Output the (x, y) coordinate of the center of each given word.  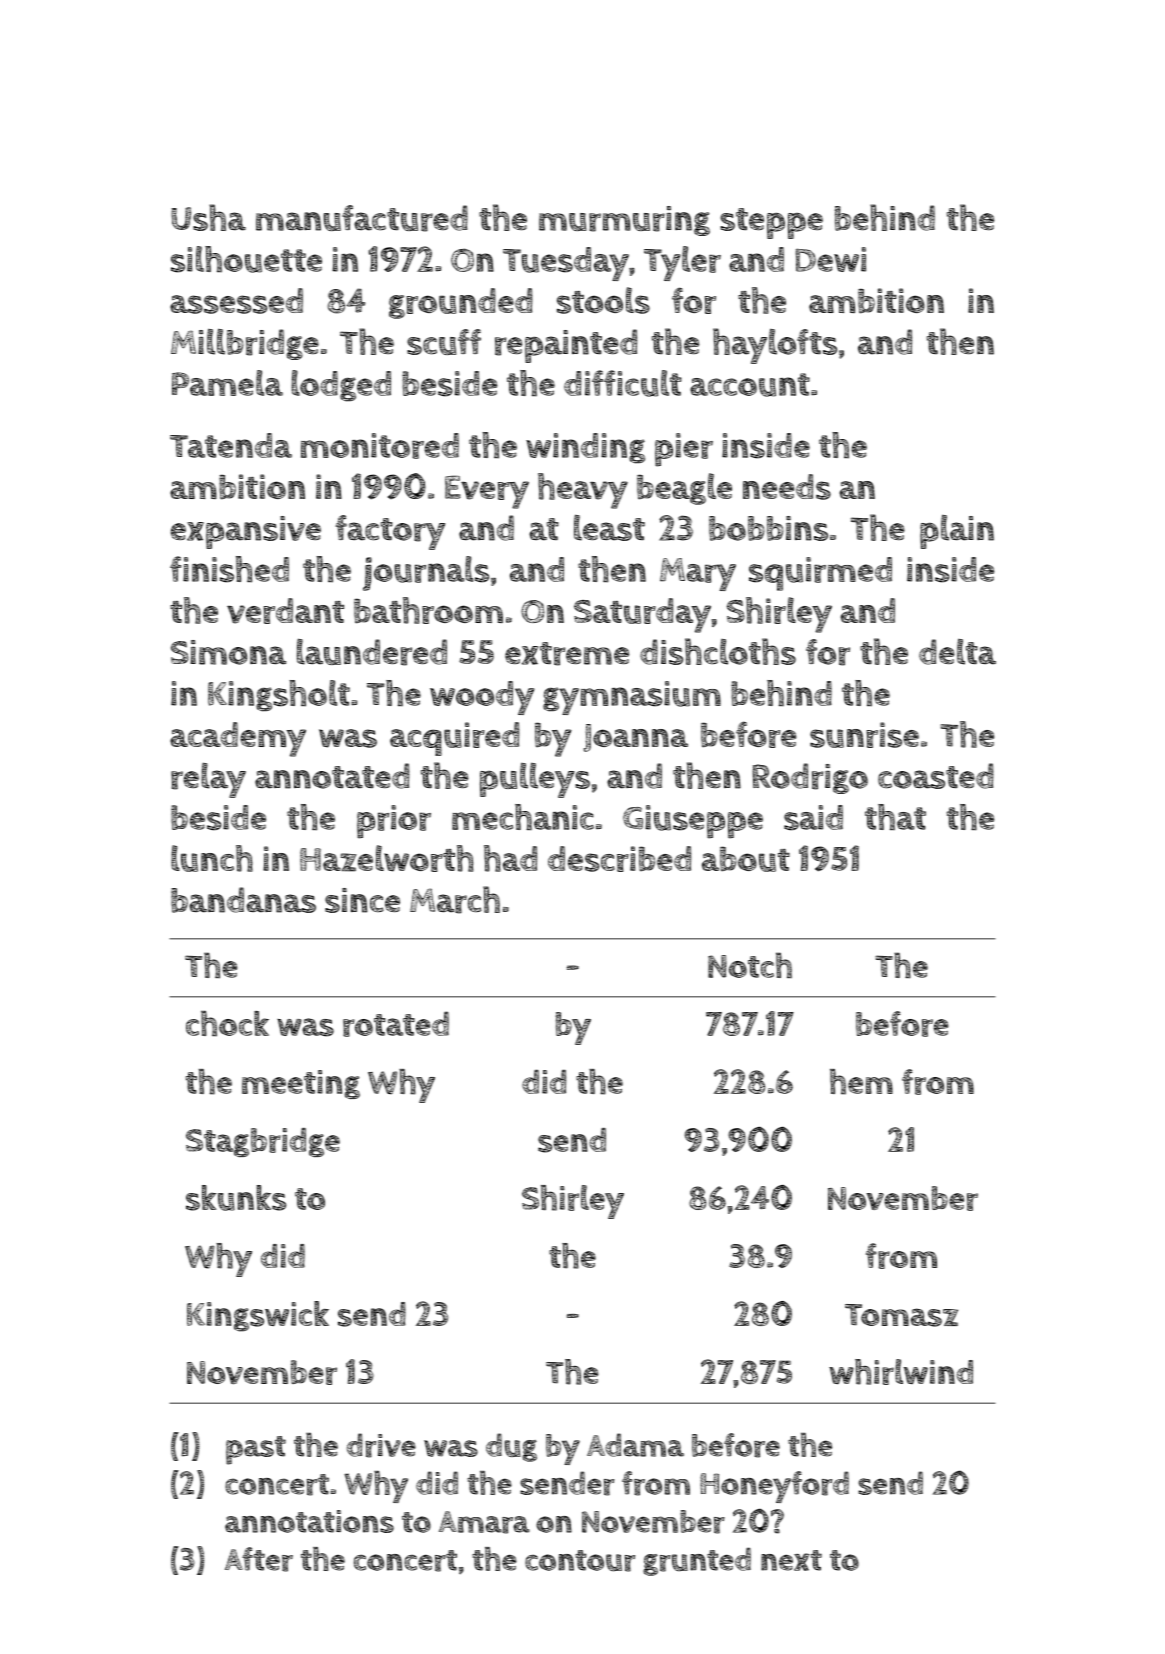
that (895, 817)
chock (227, 1023)
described (619, 859)
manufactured (362, 218)
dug (511, 1447)
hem (861, 1082)
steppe (771, 223)
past (256, 1450)
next (791, 1560)
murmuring (624, 221)
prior (394, 822)
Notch (750, 965)
